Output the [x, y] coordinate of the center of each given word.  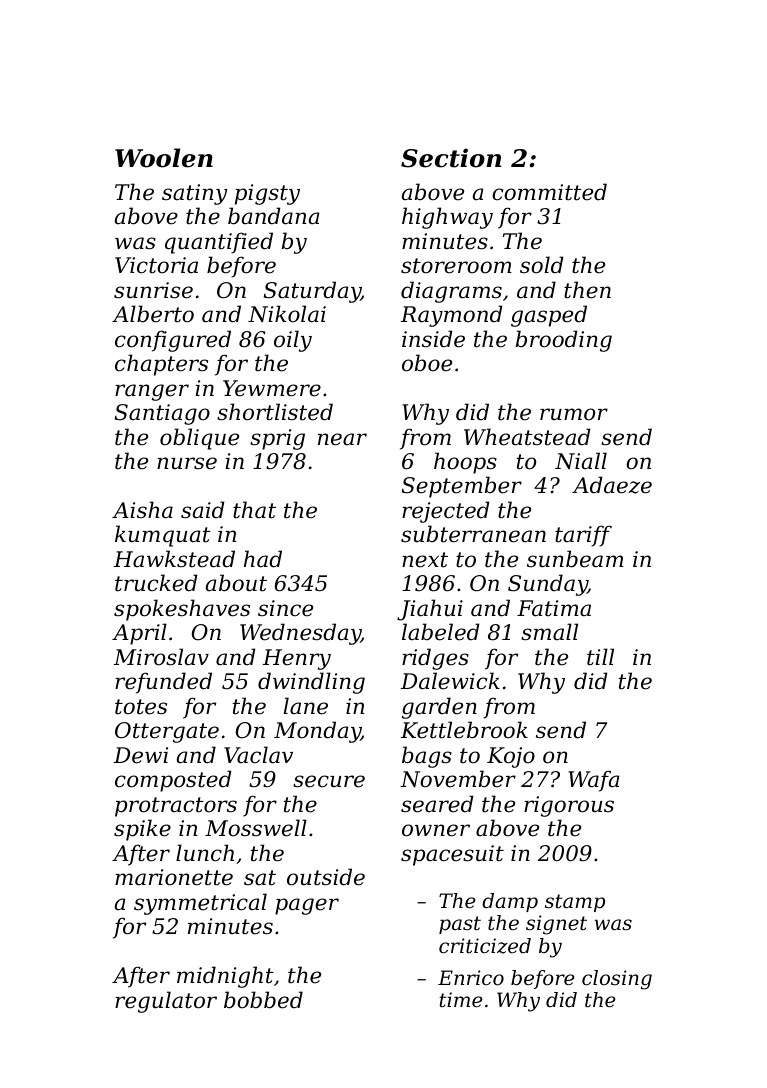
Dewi [141, 755]
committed [549, 192]
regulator [166, 1002]
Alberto [153, 314]
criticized [485, 946]
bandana [273, 216]
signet [556, 925]
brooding [564, 341]
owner [436, 830]
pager [307, 906]
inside [433, 339]
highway [447, 218]
